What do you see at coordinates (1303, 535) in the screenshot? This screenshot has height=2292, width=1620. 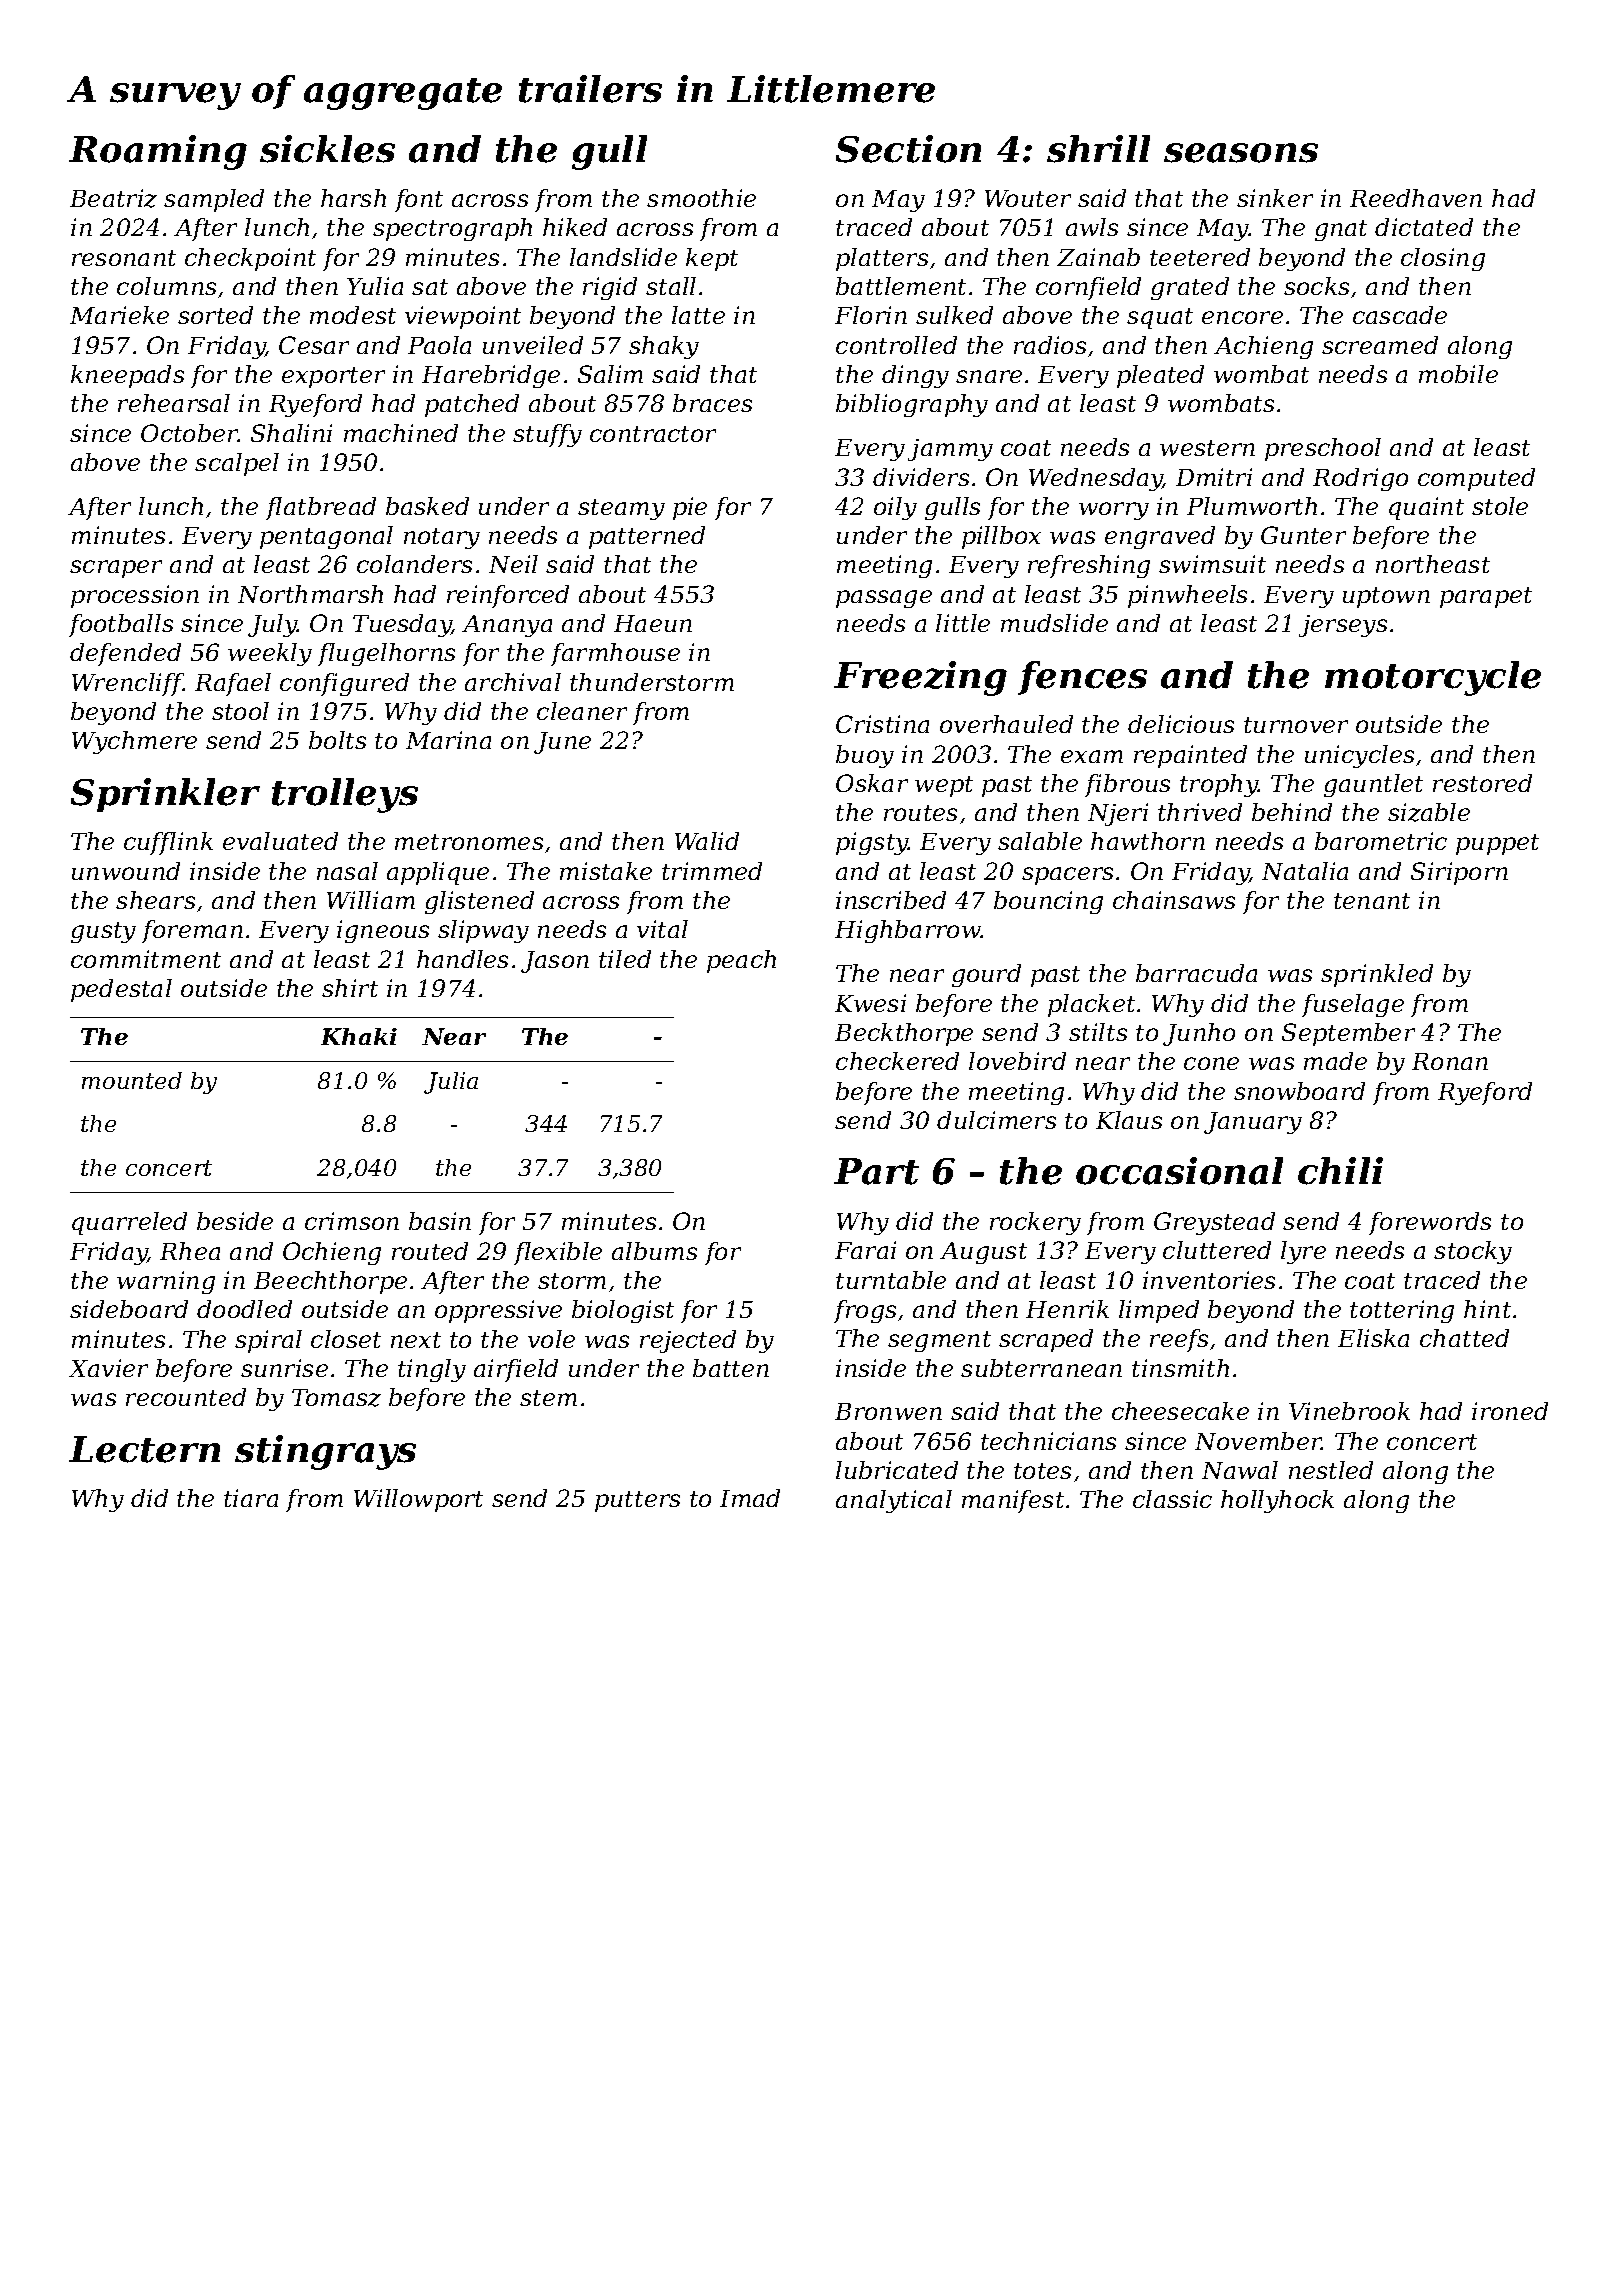 I see `Gunter` at bounding box center [1303, 535].
